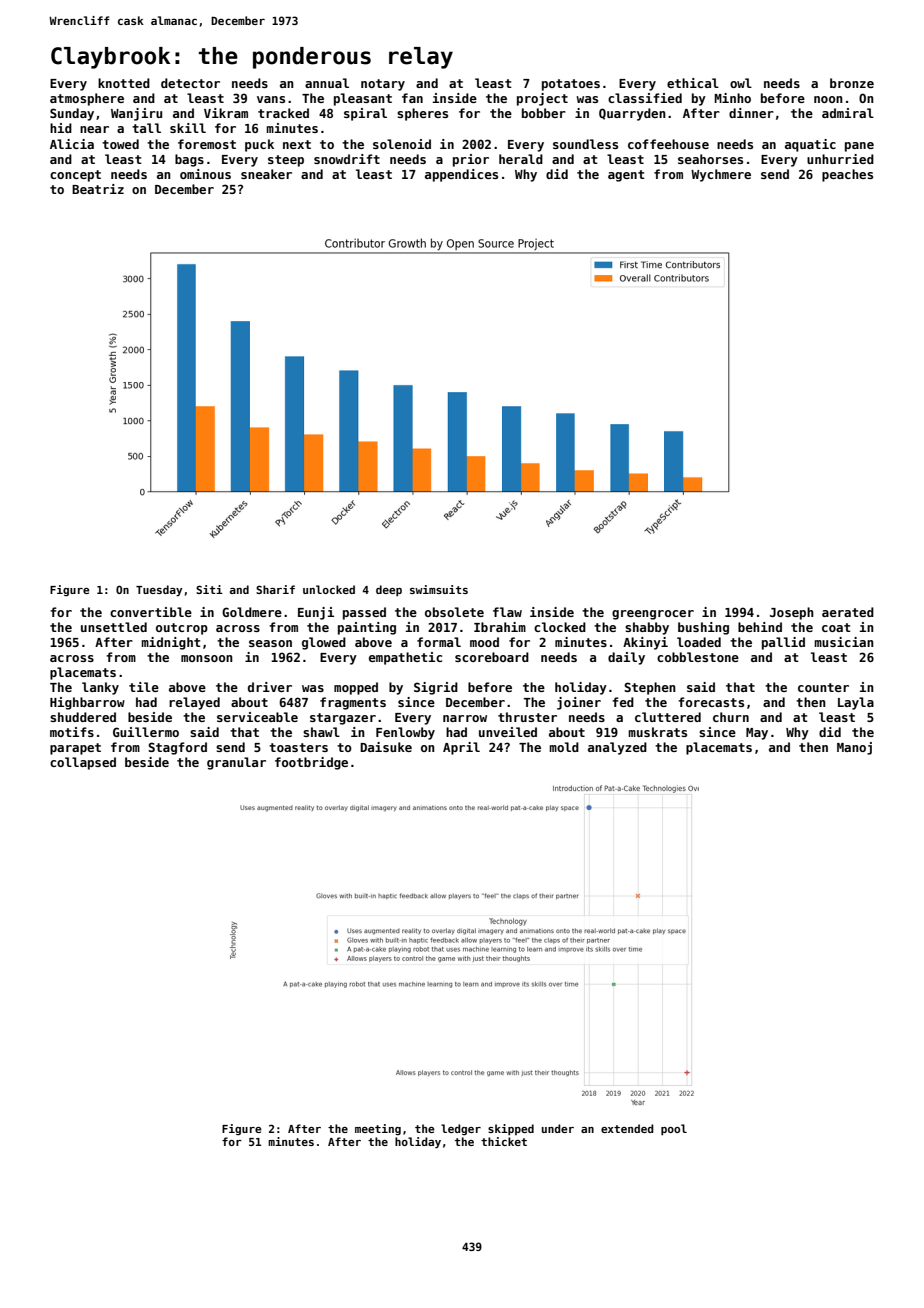  Describe the element at coordinates (731, 717) in the document. I see `churn` at that location.
